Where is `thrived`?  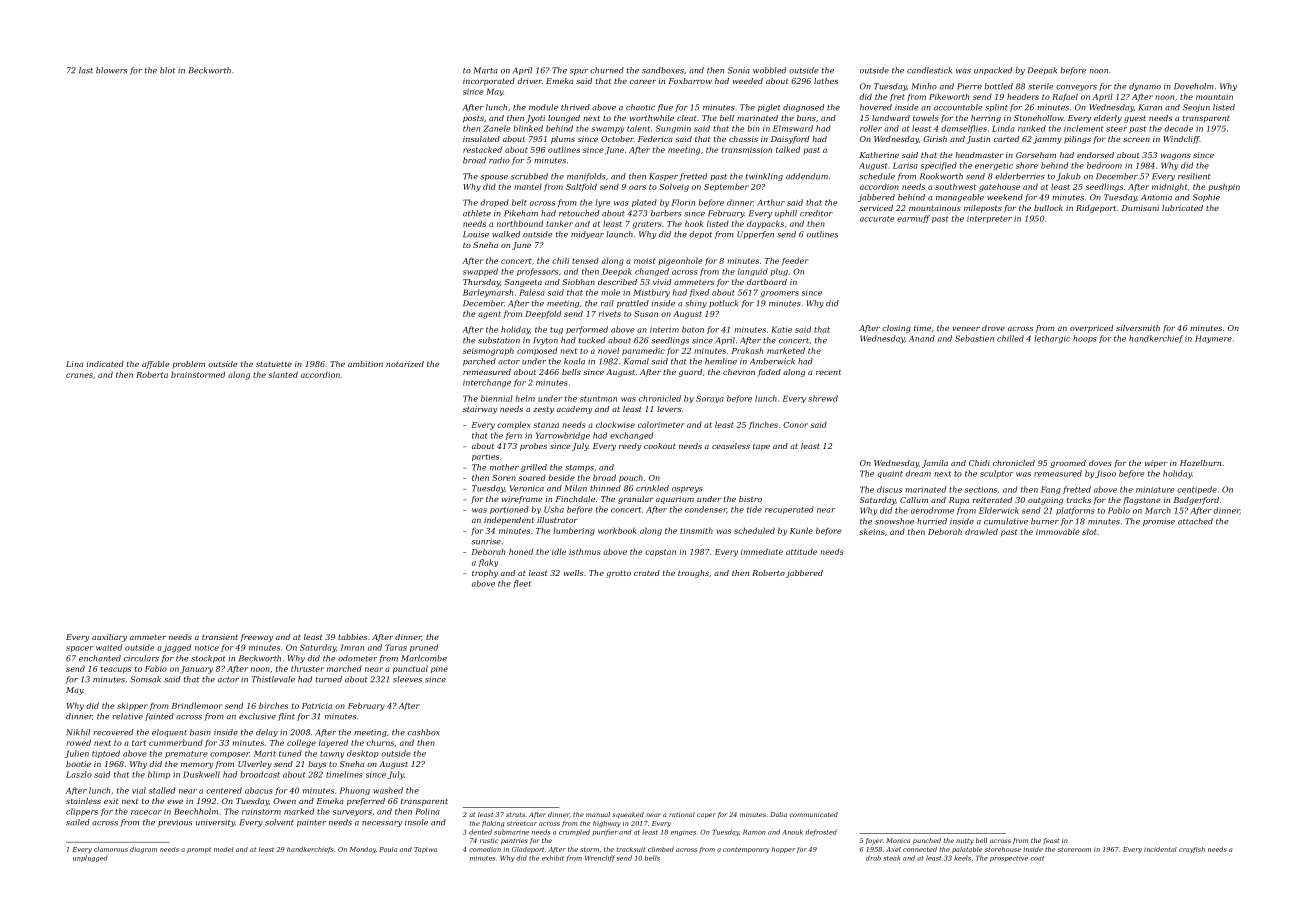 thrived is located at coordinates (575, 107).
